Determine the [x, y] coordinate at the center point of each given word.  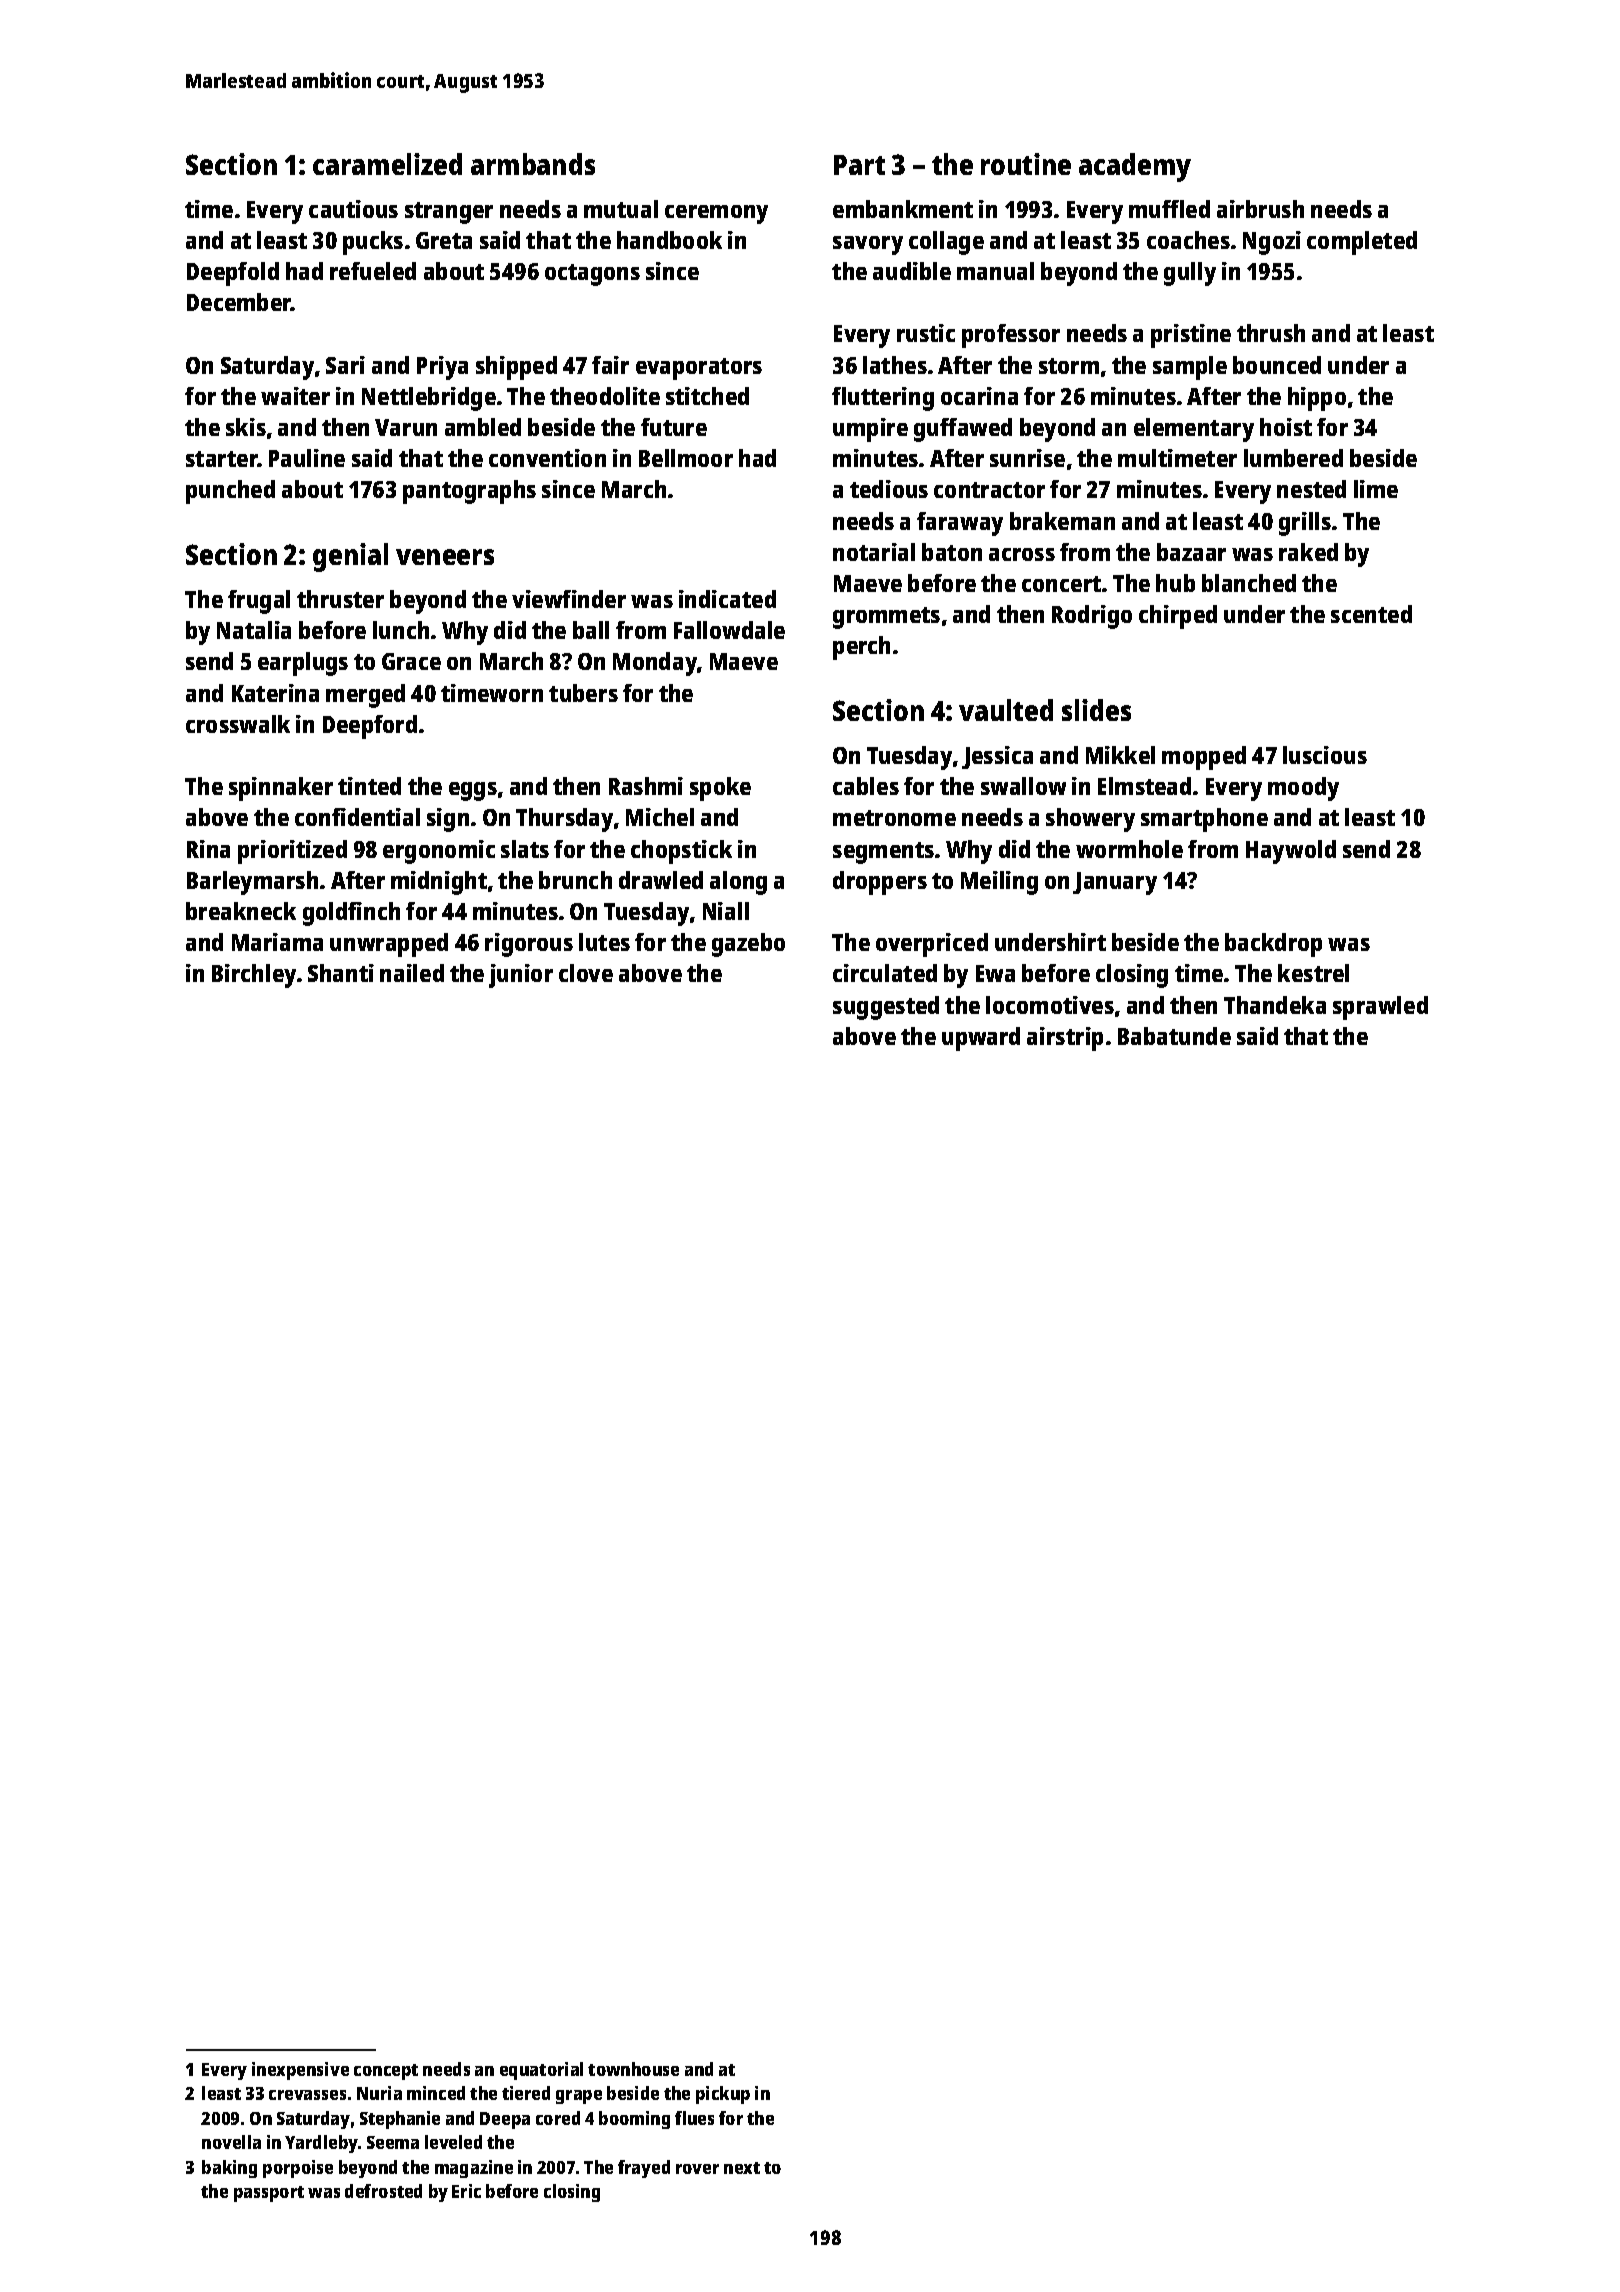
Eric [466, 2191]
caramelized [387, 164]
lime [1376, 489]
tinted [369, 786]
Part [859, 165]
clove [586, 973]
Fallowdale [729, 630]
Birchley [254, 976]
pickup [723, 2095]
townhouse [633, 2069]
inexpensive [300, 2071]
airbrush [1260, 209]
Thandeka [1275, 1005]
